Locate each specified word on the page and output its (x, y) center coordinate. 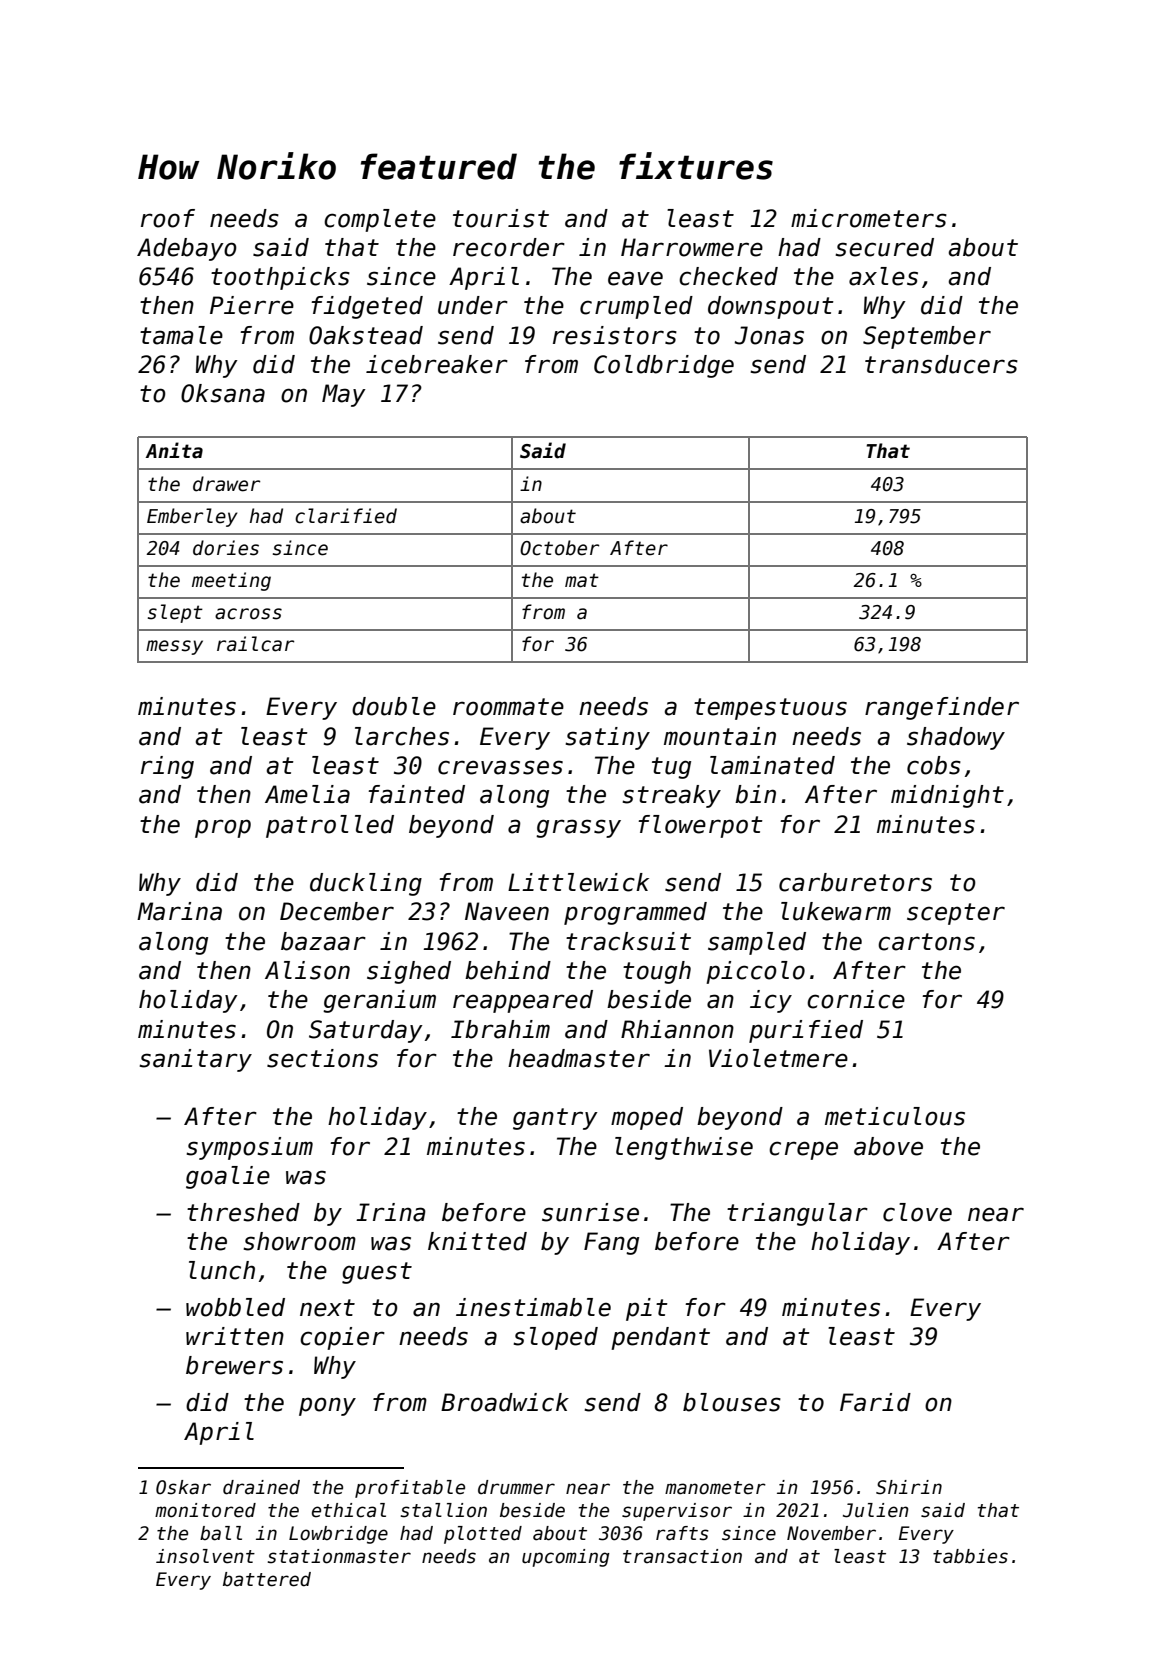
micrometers (869, 218)
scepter (956, 914)
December (337, 911)
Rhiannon (677, 1029)
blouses (732, 1402)
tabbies (970, 1556)
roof (168, 218)
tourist (501, 218)
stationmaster (339, 1556)
